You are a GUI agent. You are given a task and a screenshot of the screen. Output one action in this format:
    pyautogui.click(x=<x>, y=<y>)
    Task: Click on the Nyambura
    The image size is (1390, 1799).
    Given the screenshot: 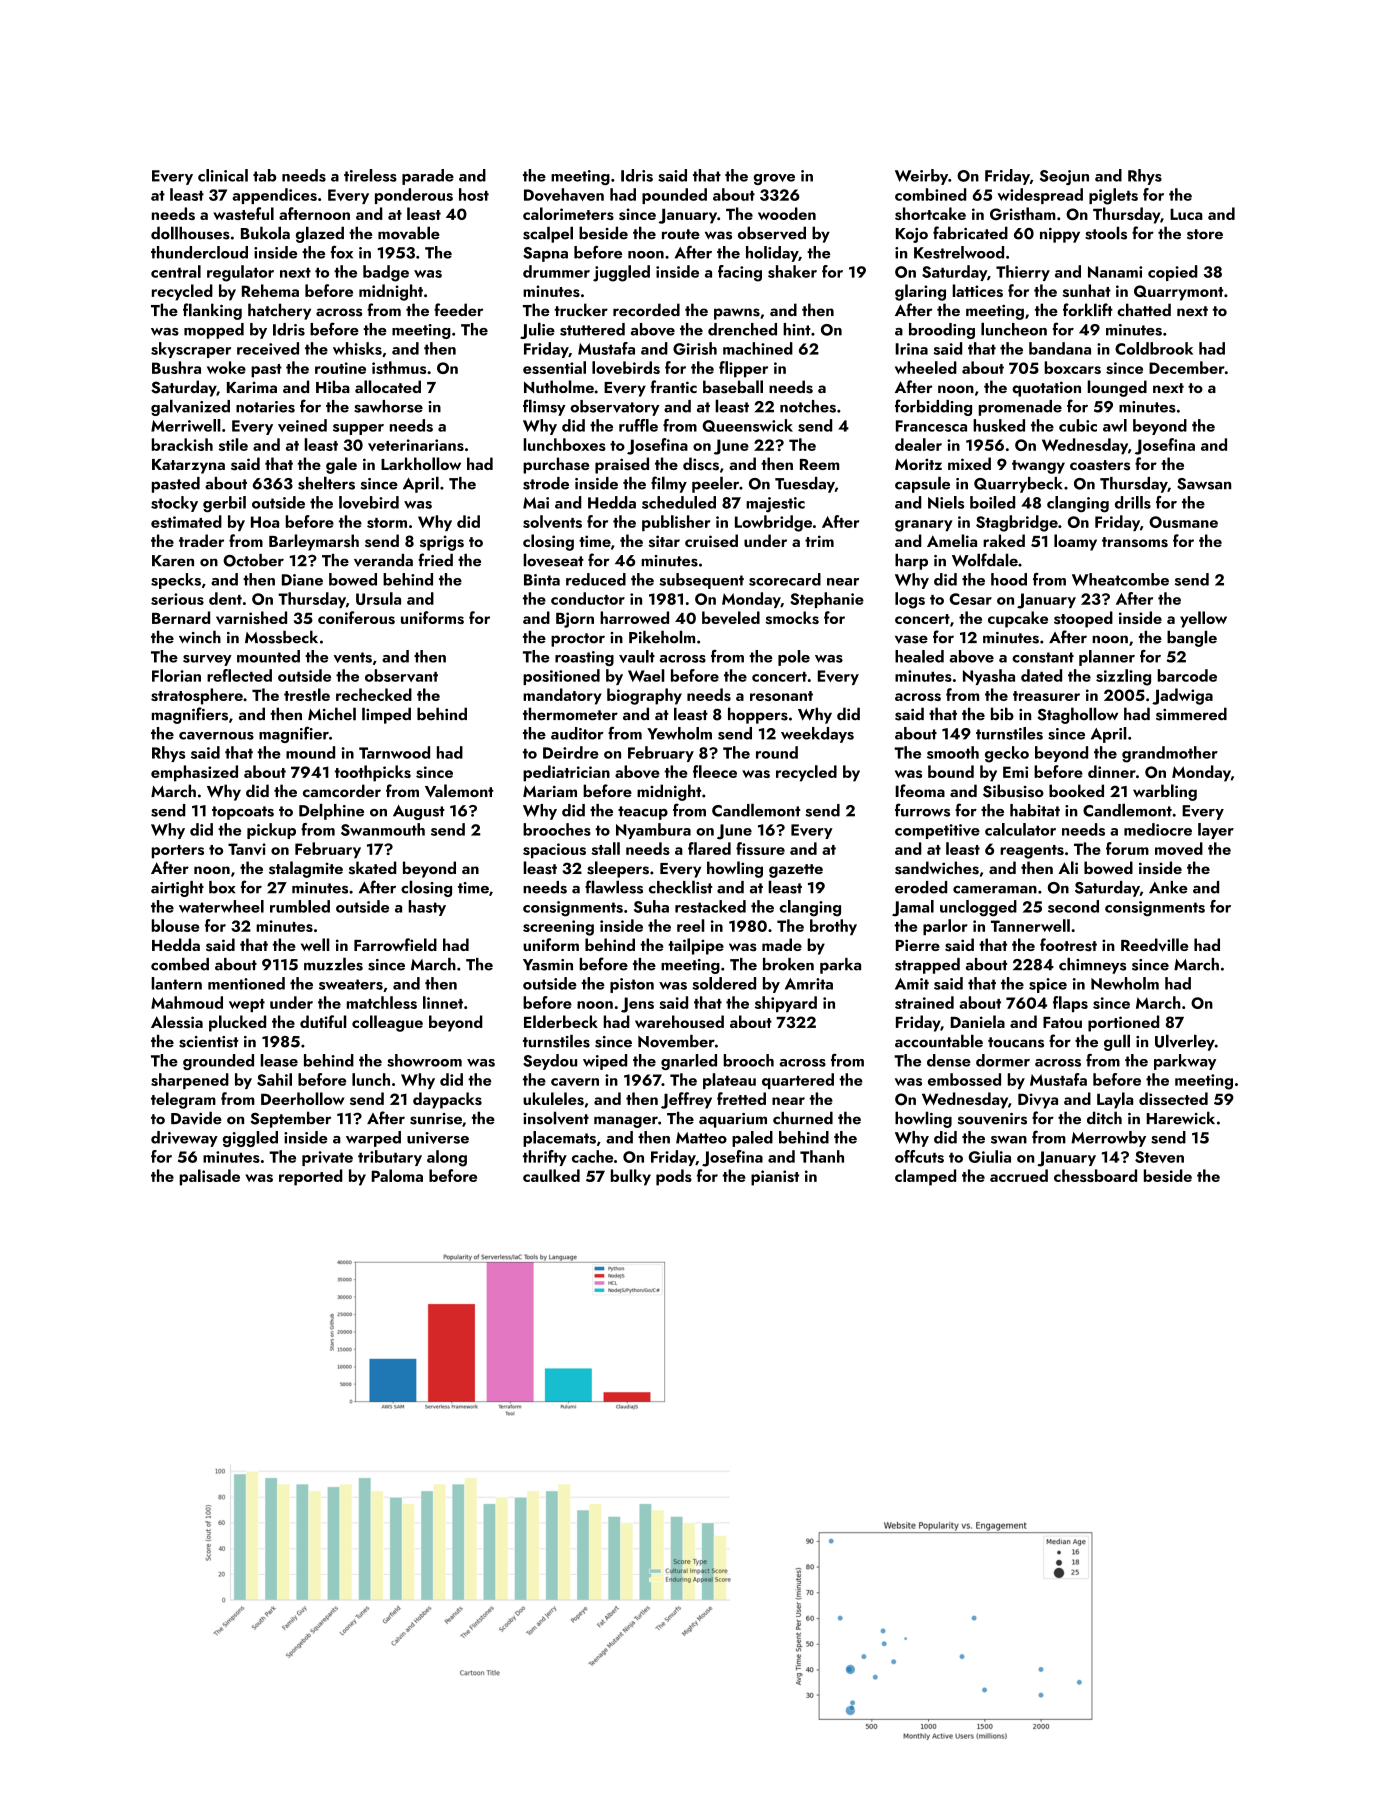 What is the action you would take?
    pyautogui.click(x=653, y=831)
